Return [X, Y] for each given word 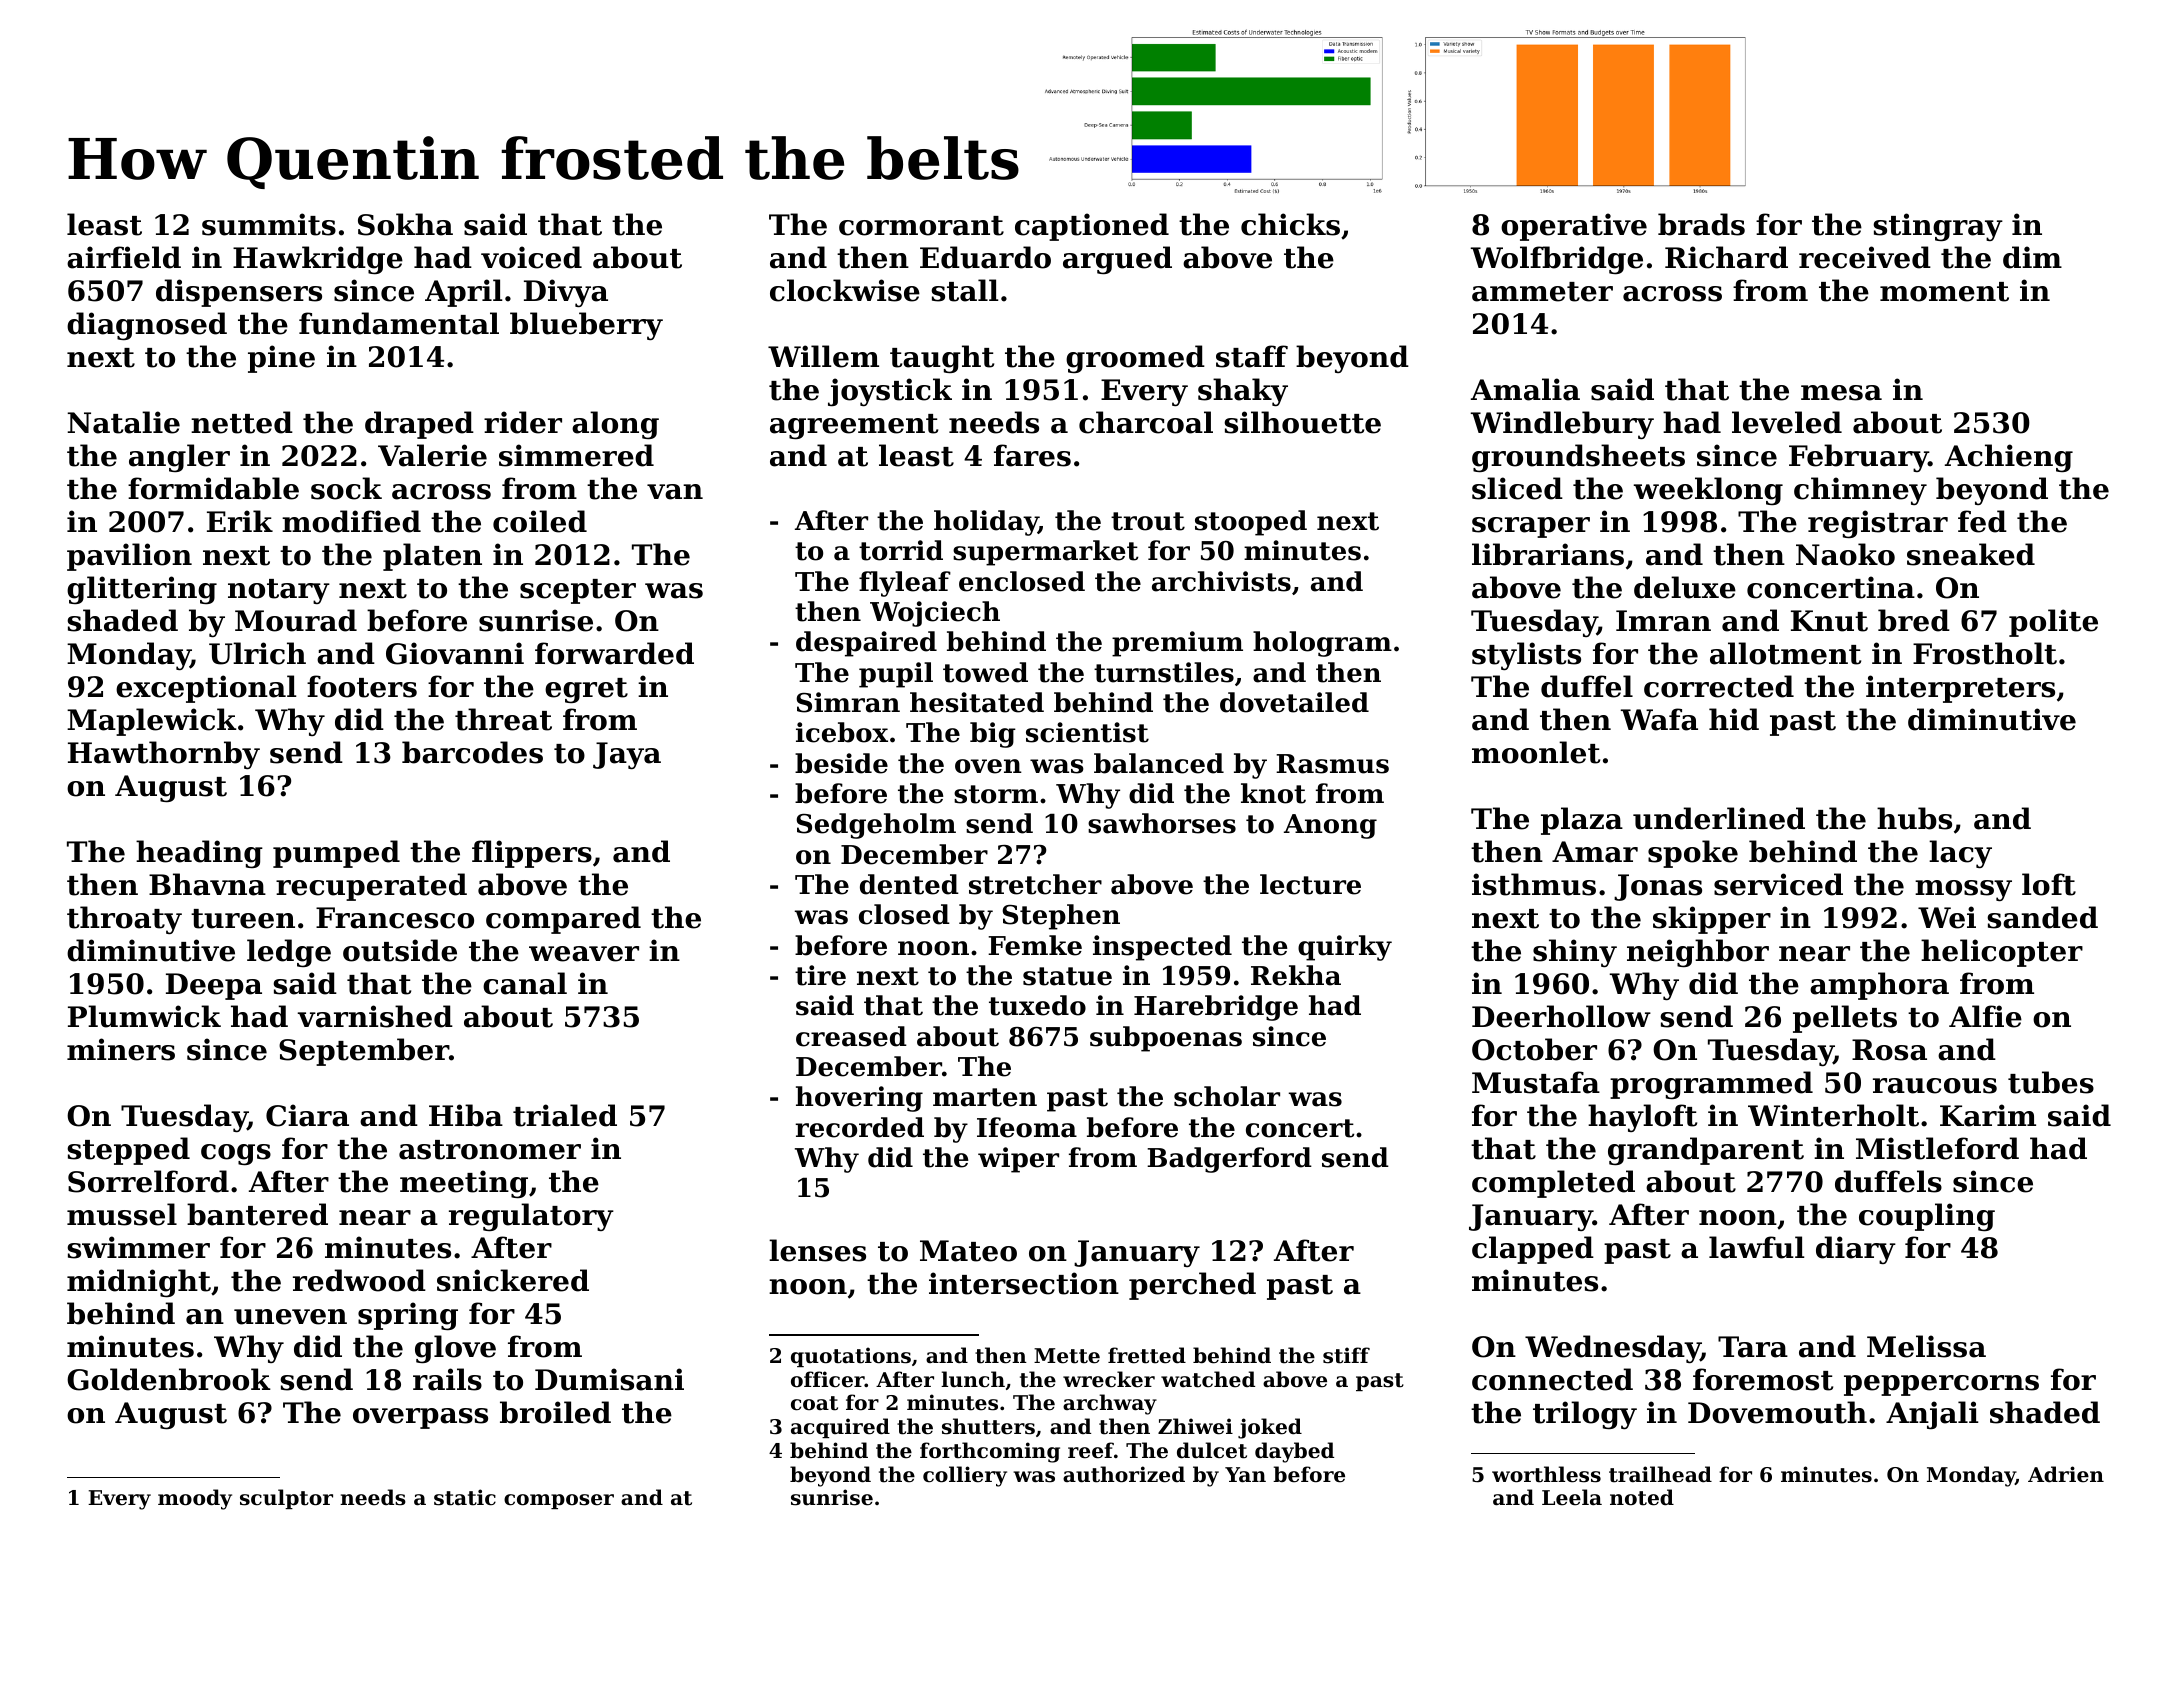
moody [195, 1499]
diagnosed [147, 326]
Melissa [1926, 1346]
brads [1701, 224]
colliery [965, 1476]
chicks [1290, 224]
